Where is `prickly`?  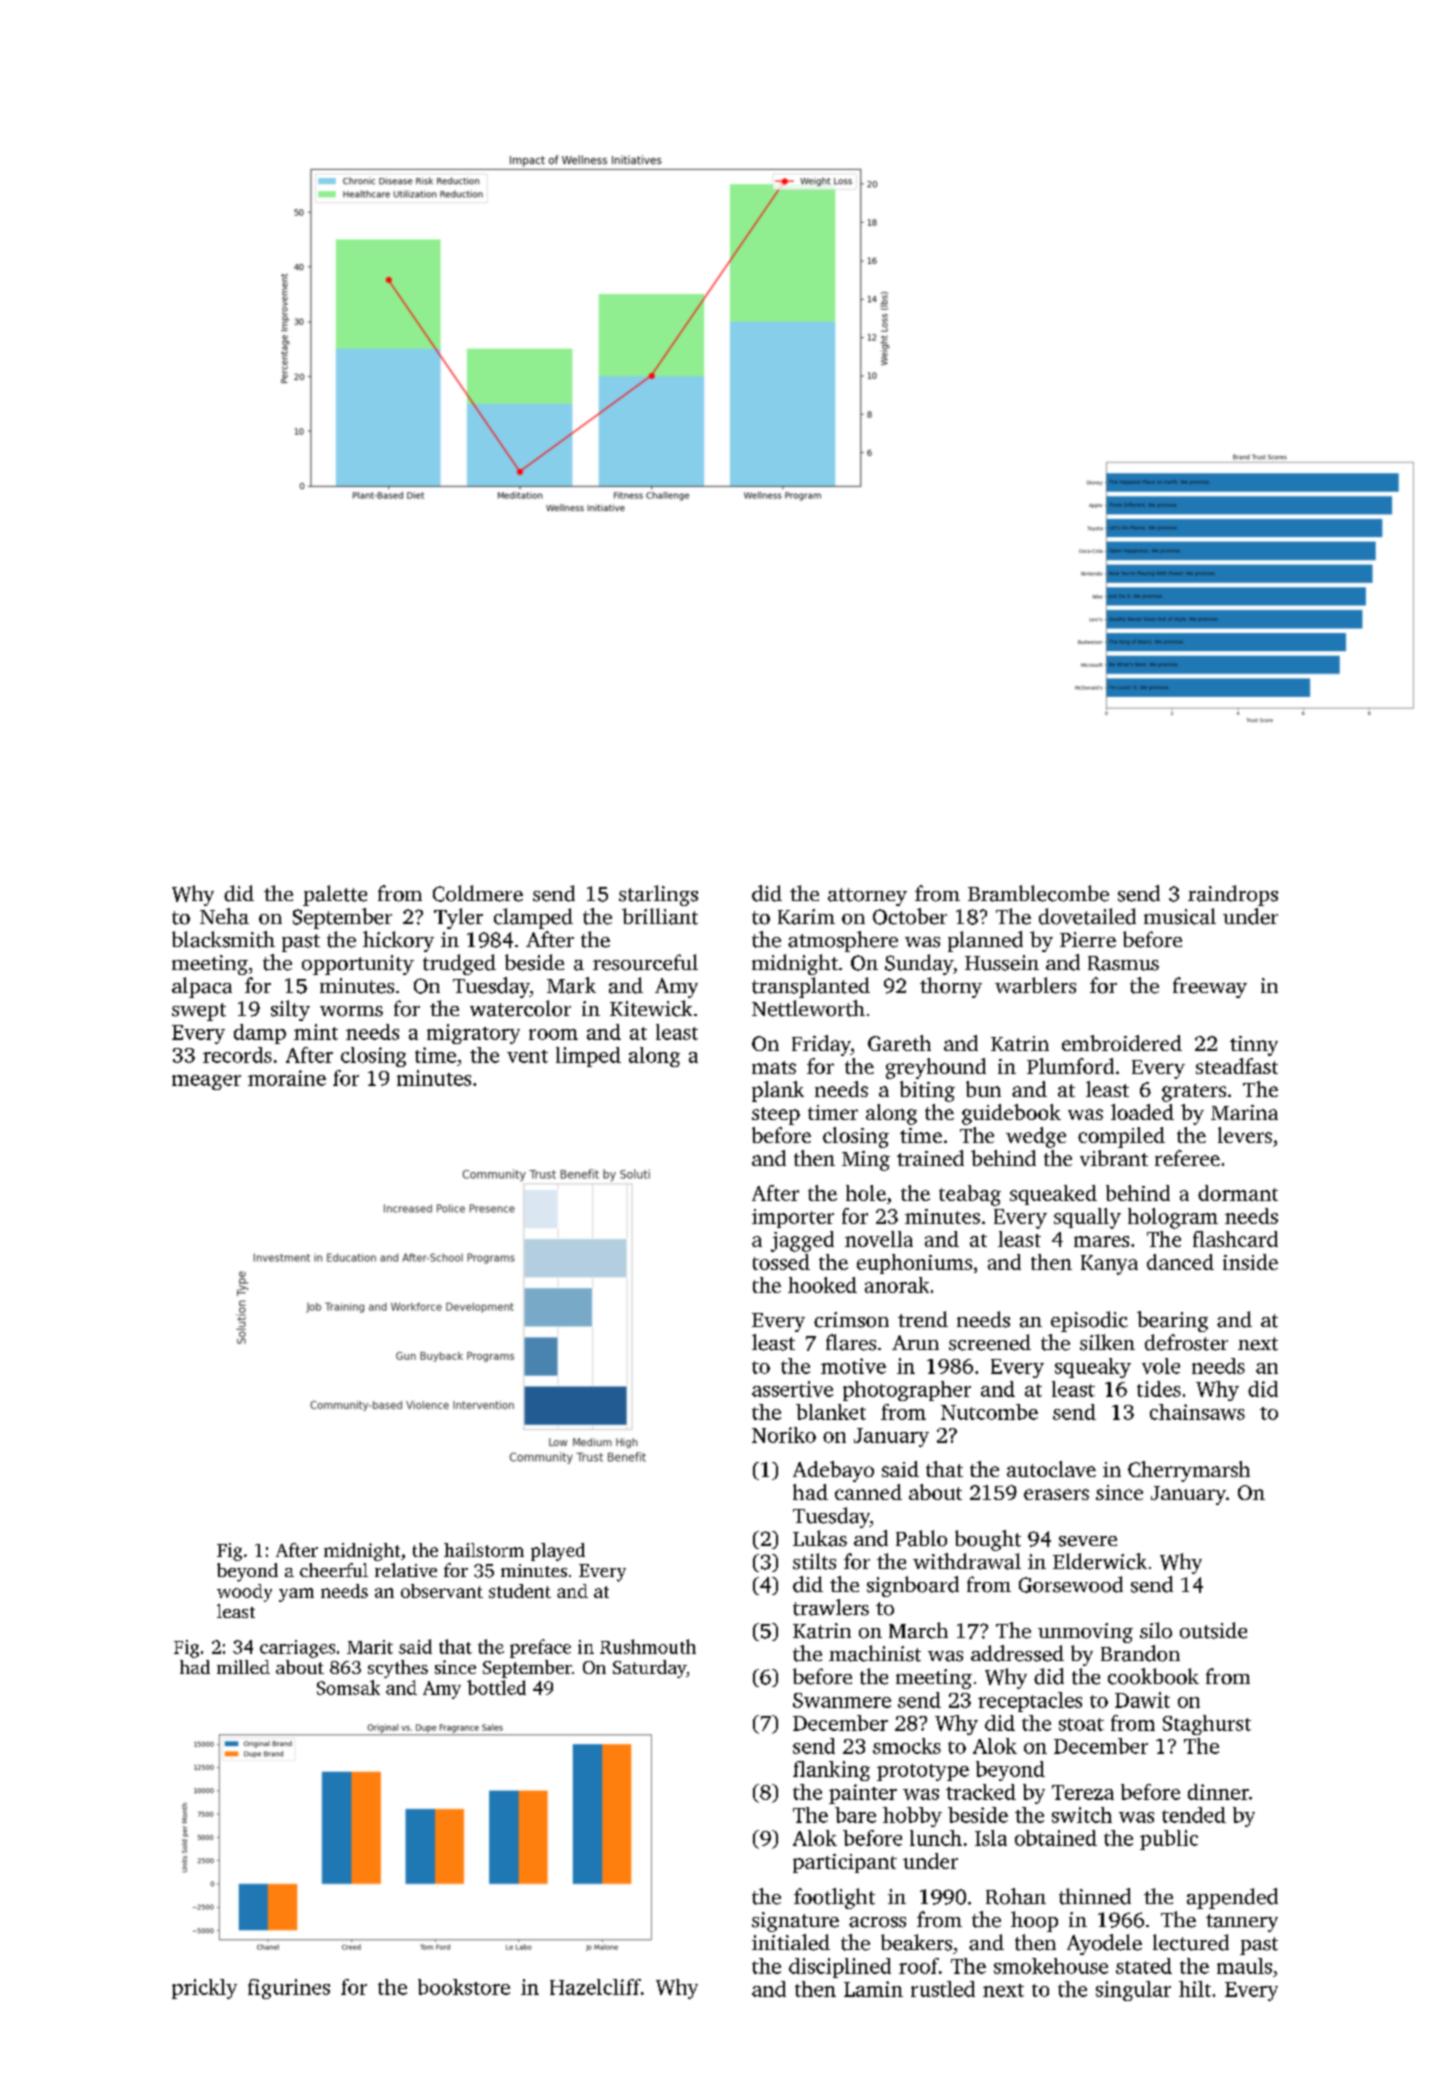
prickly is located at coordinates (204, 1989).
